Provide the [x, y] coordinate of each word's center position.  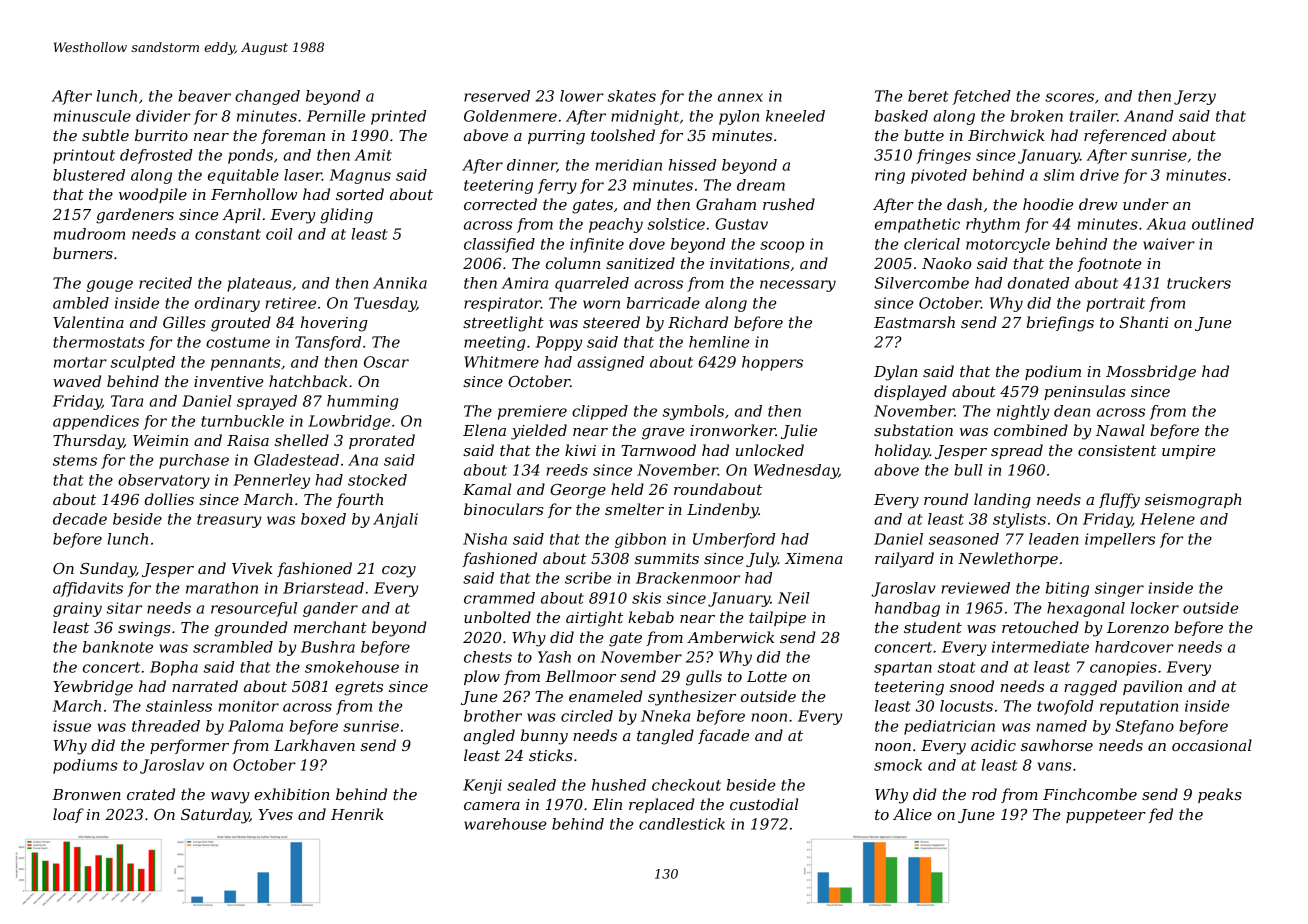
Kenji [482, 786]
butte [924, 135]
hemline [719, 342]
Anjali [395, 520]
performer [189, 746]
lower [582, 96]
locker [1155, 608]
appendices [96, 422]
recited [165, 283]
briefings [1060, 324]
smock [898, 765]
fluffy [1119, 501]
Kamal [487, 489]
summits [667, 558]
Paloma [255, 726]
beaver [204, 96]
